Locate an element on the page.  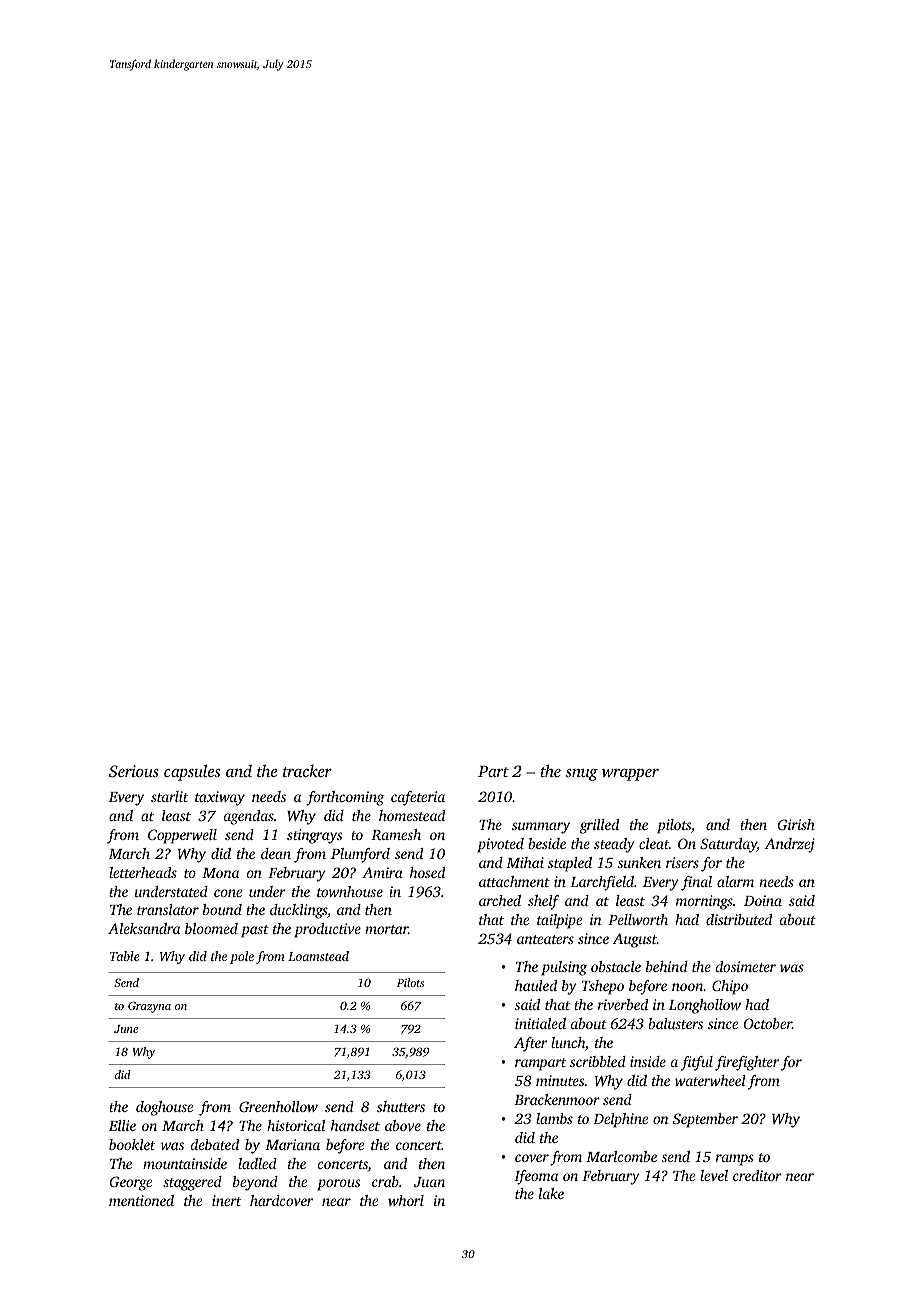
After is located at coordinates (530, 1044).
